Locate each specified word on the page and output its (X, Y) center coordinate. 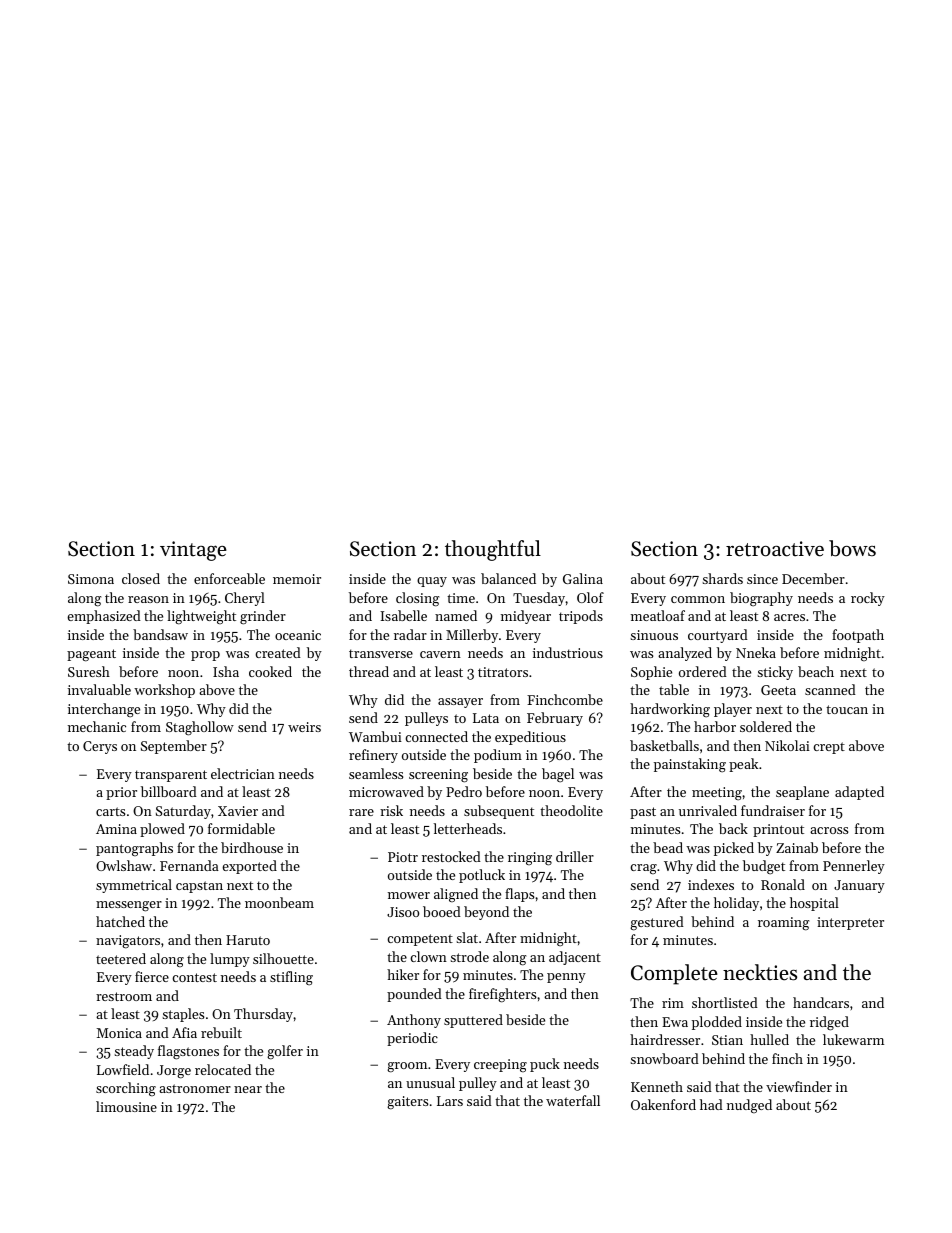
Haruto (248, 940)
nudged (749, 1106)
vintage (193, 551)
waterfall (573, 1100)
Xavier (238, 811)
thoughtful (493, 550)
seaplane (802, 793)
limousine (126, 1106)
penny (566, 978)
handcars (821, 1002)
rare (361, 812)
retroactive (775, 549)
